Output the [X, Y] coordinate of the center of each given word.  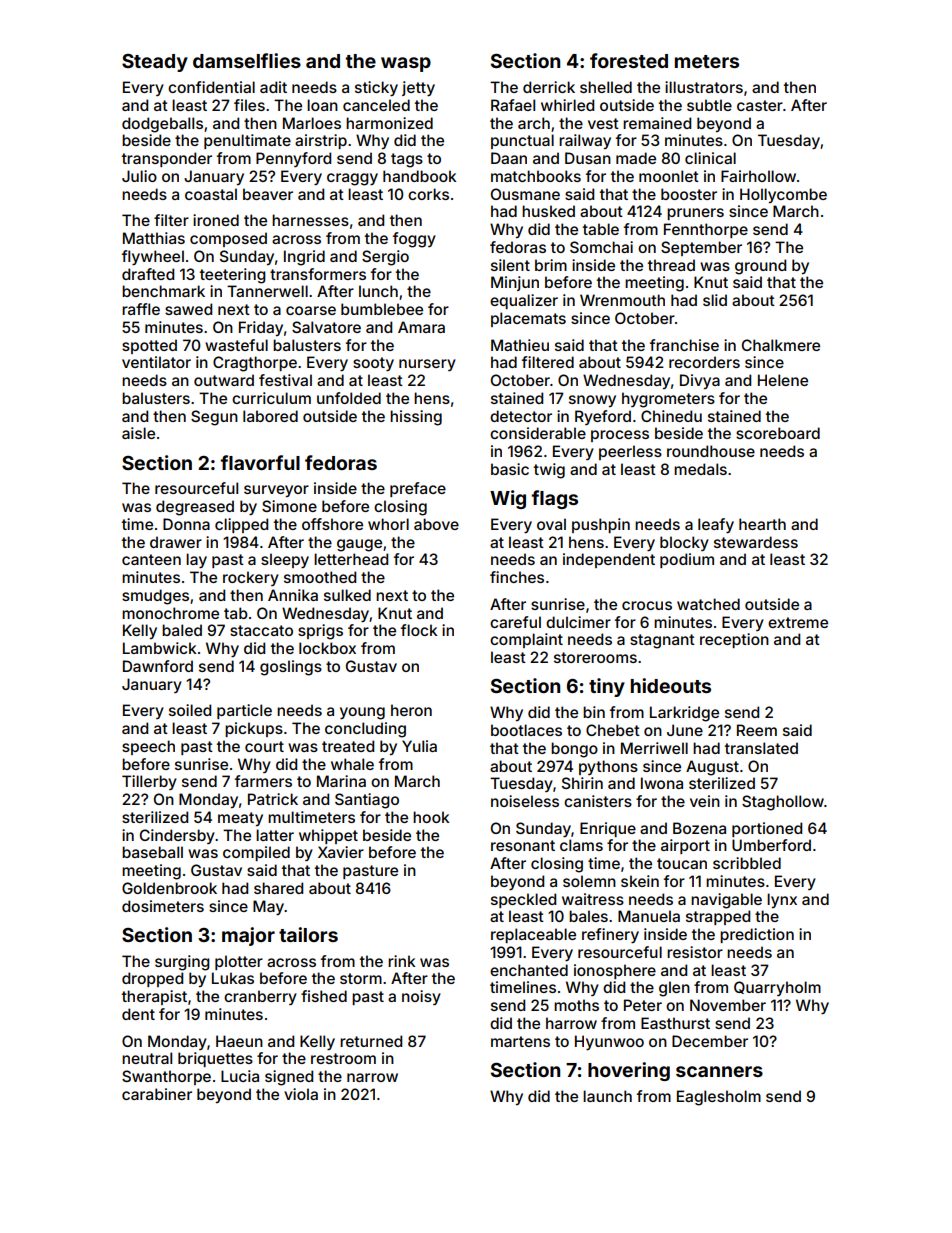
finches [517, 577]
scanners [719, 1071]
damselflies [247, 60]
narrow [372, 1077]
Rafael [513, 105]
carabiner [157, 1094]
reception [734, 640]
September [701, 248]
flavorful [260, 462]
